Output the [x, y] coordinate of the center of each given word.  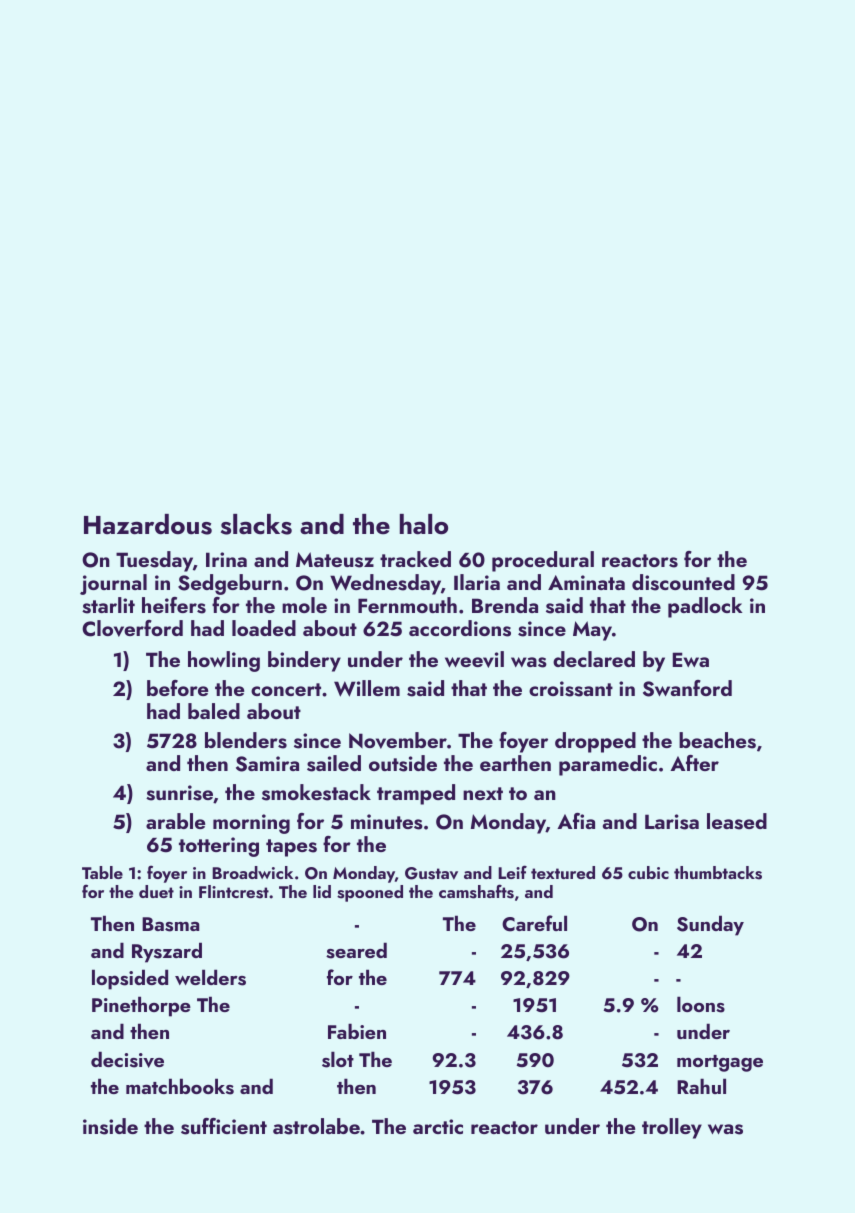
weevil [474, 659]
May [592, 631]
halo [424, 524]
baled [214, 711]
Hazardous [148, 524]
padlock [705, 607]
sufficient [224, 1126]
